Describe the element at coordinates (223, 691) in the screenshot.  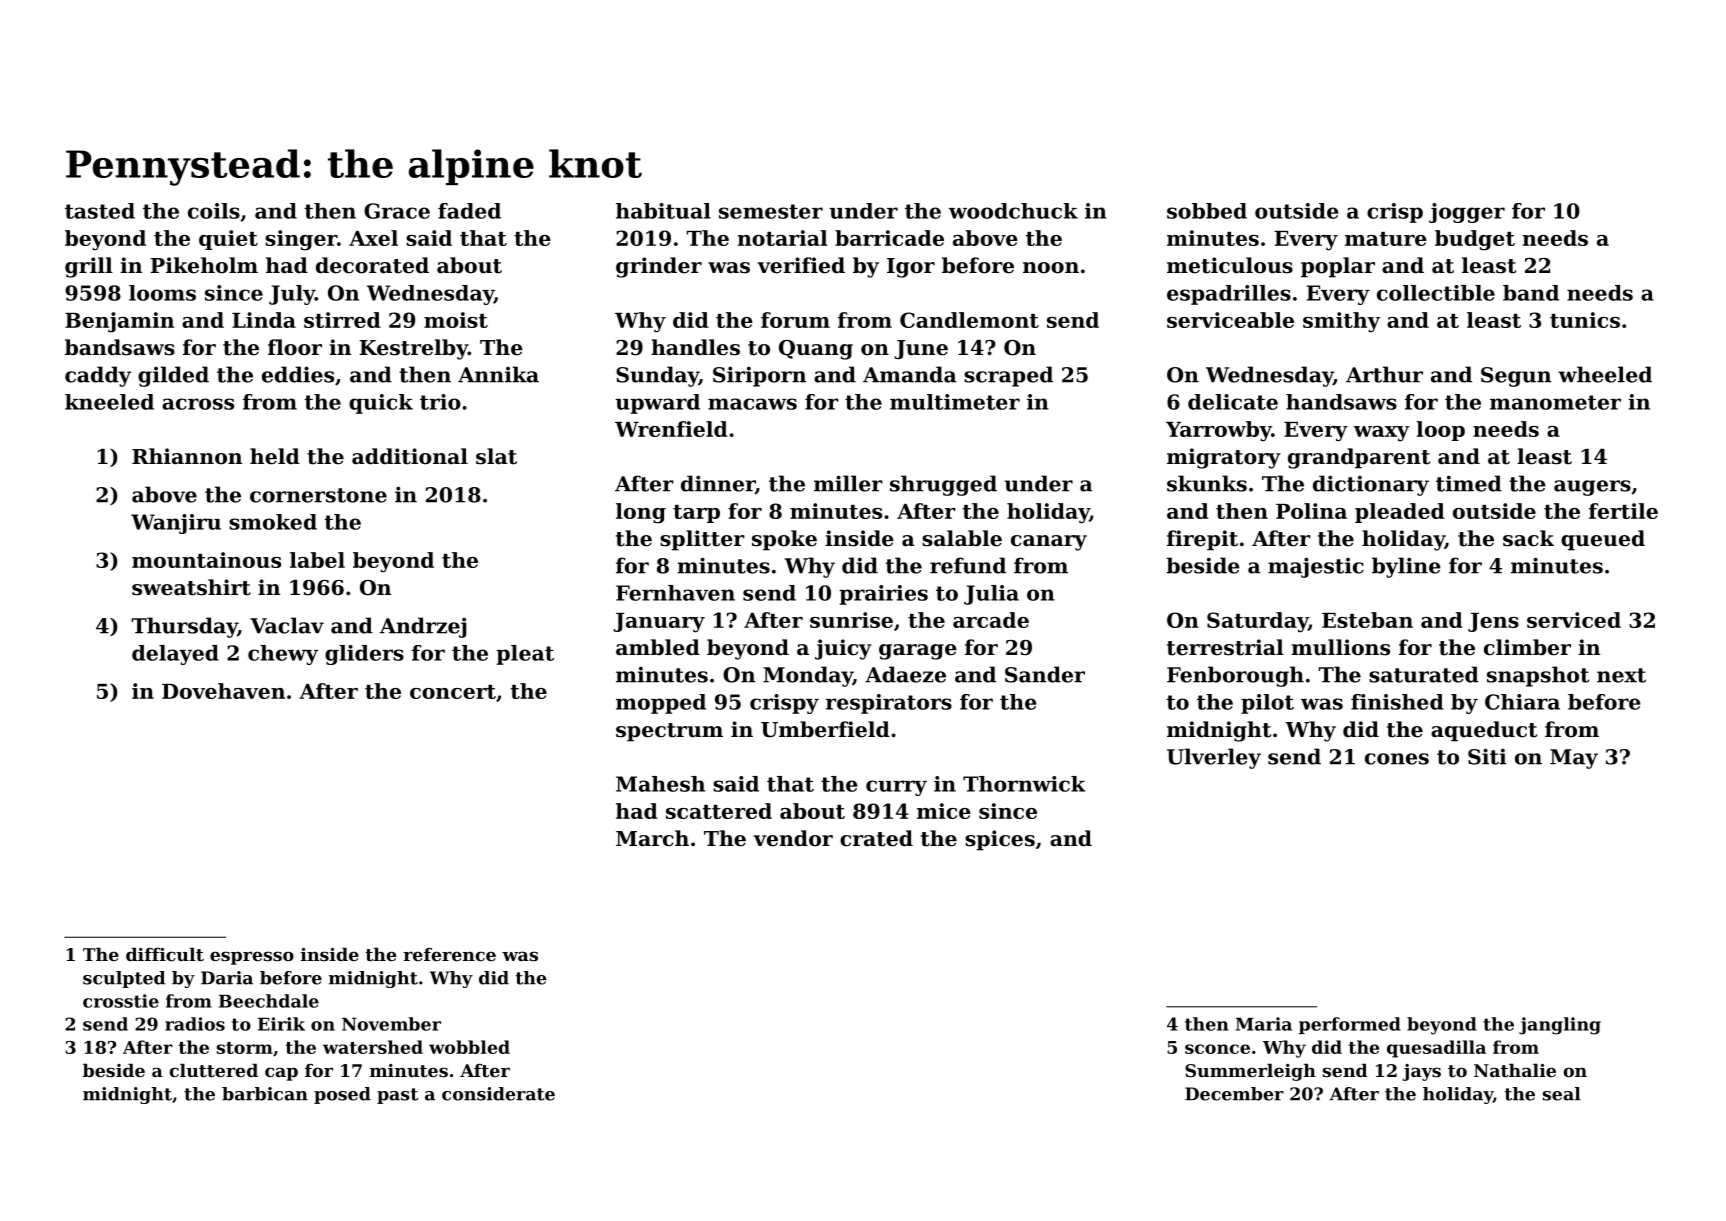
I see `Dovehaven` at that location.
